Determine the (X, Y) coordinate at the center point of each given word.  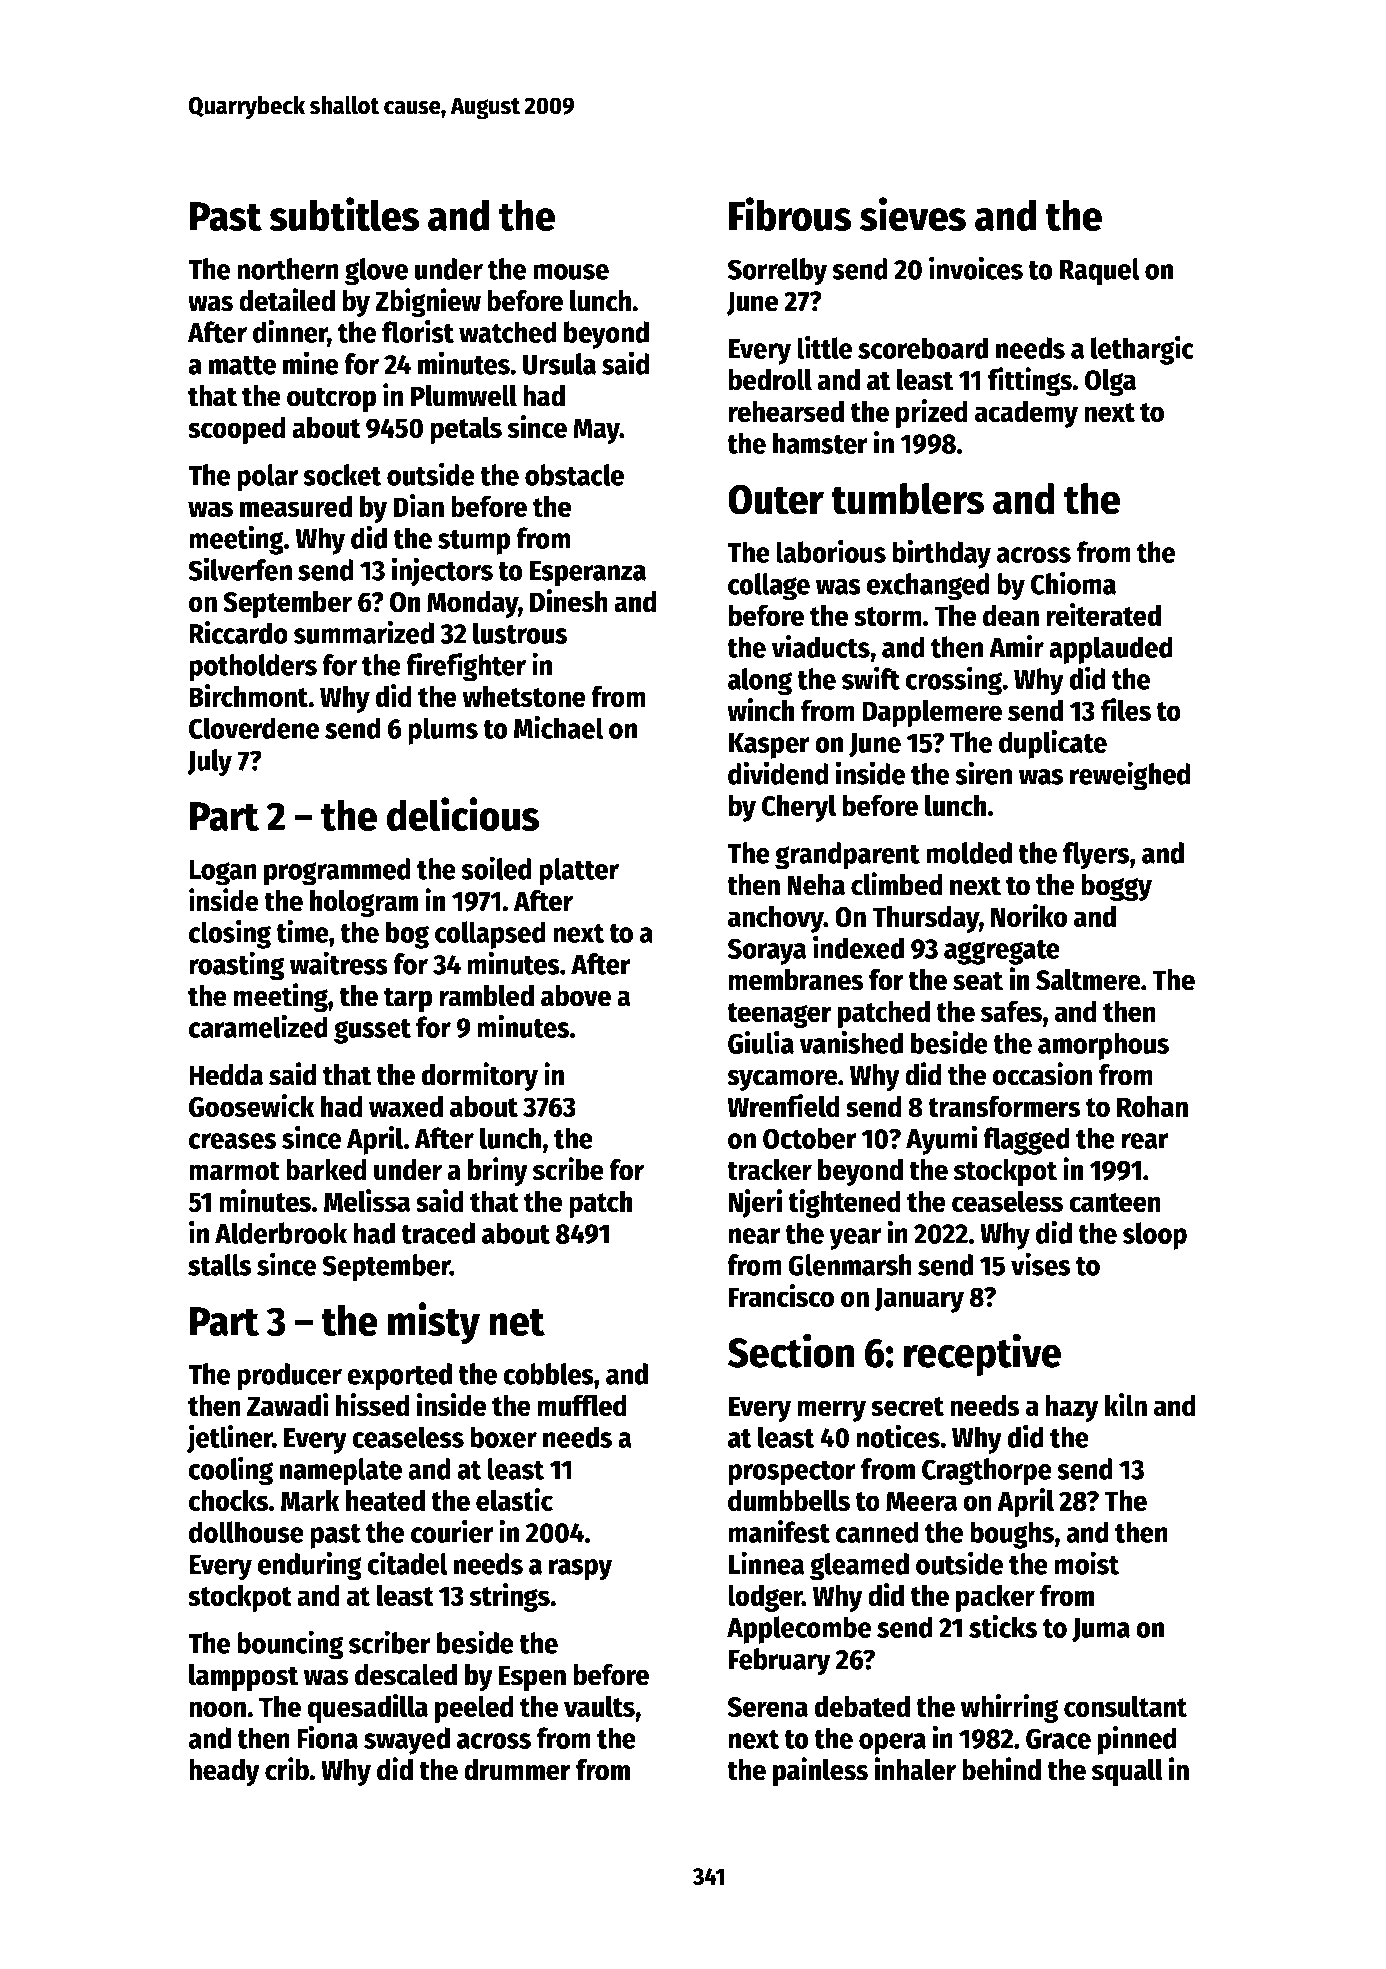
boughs (1012, 1535)
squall (1127, 1773)
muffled (582, 1405)
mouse (571, 272)
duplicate (1053, 744)
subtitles (344, 214)
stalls (220, 1265)
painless (820, 1772)
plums (443, 731)
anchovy (776, 919)
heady (224, 1773)
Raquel (1099, 272)
